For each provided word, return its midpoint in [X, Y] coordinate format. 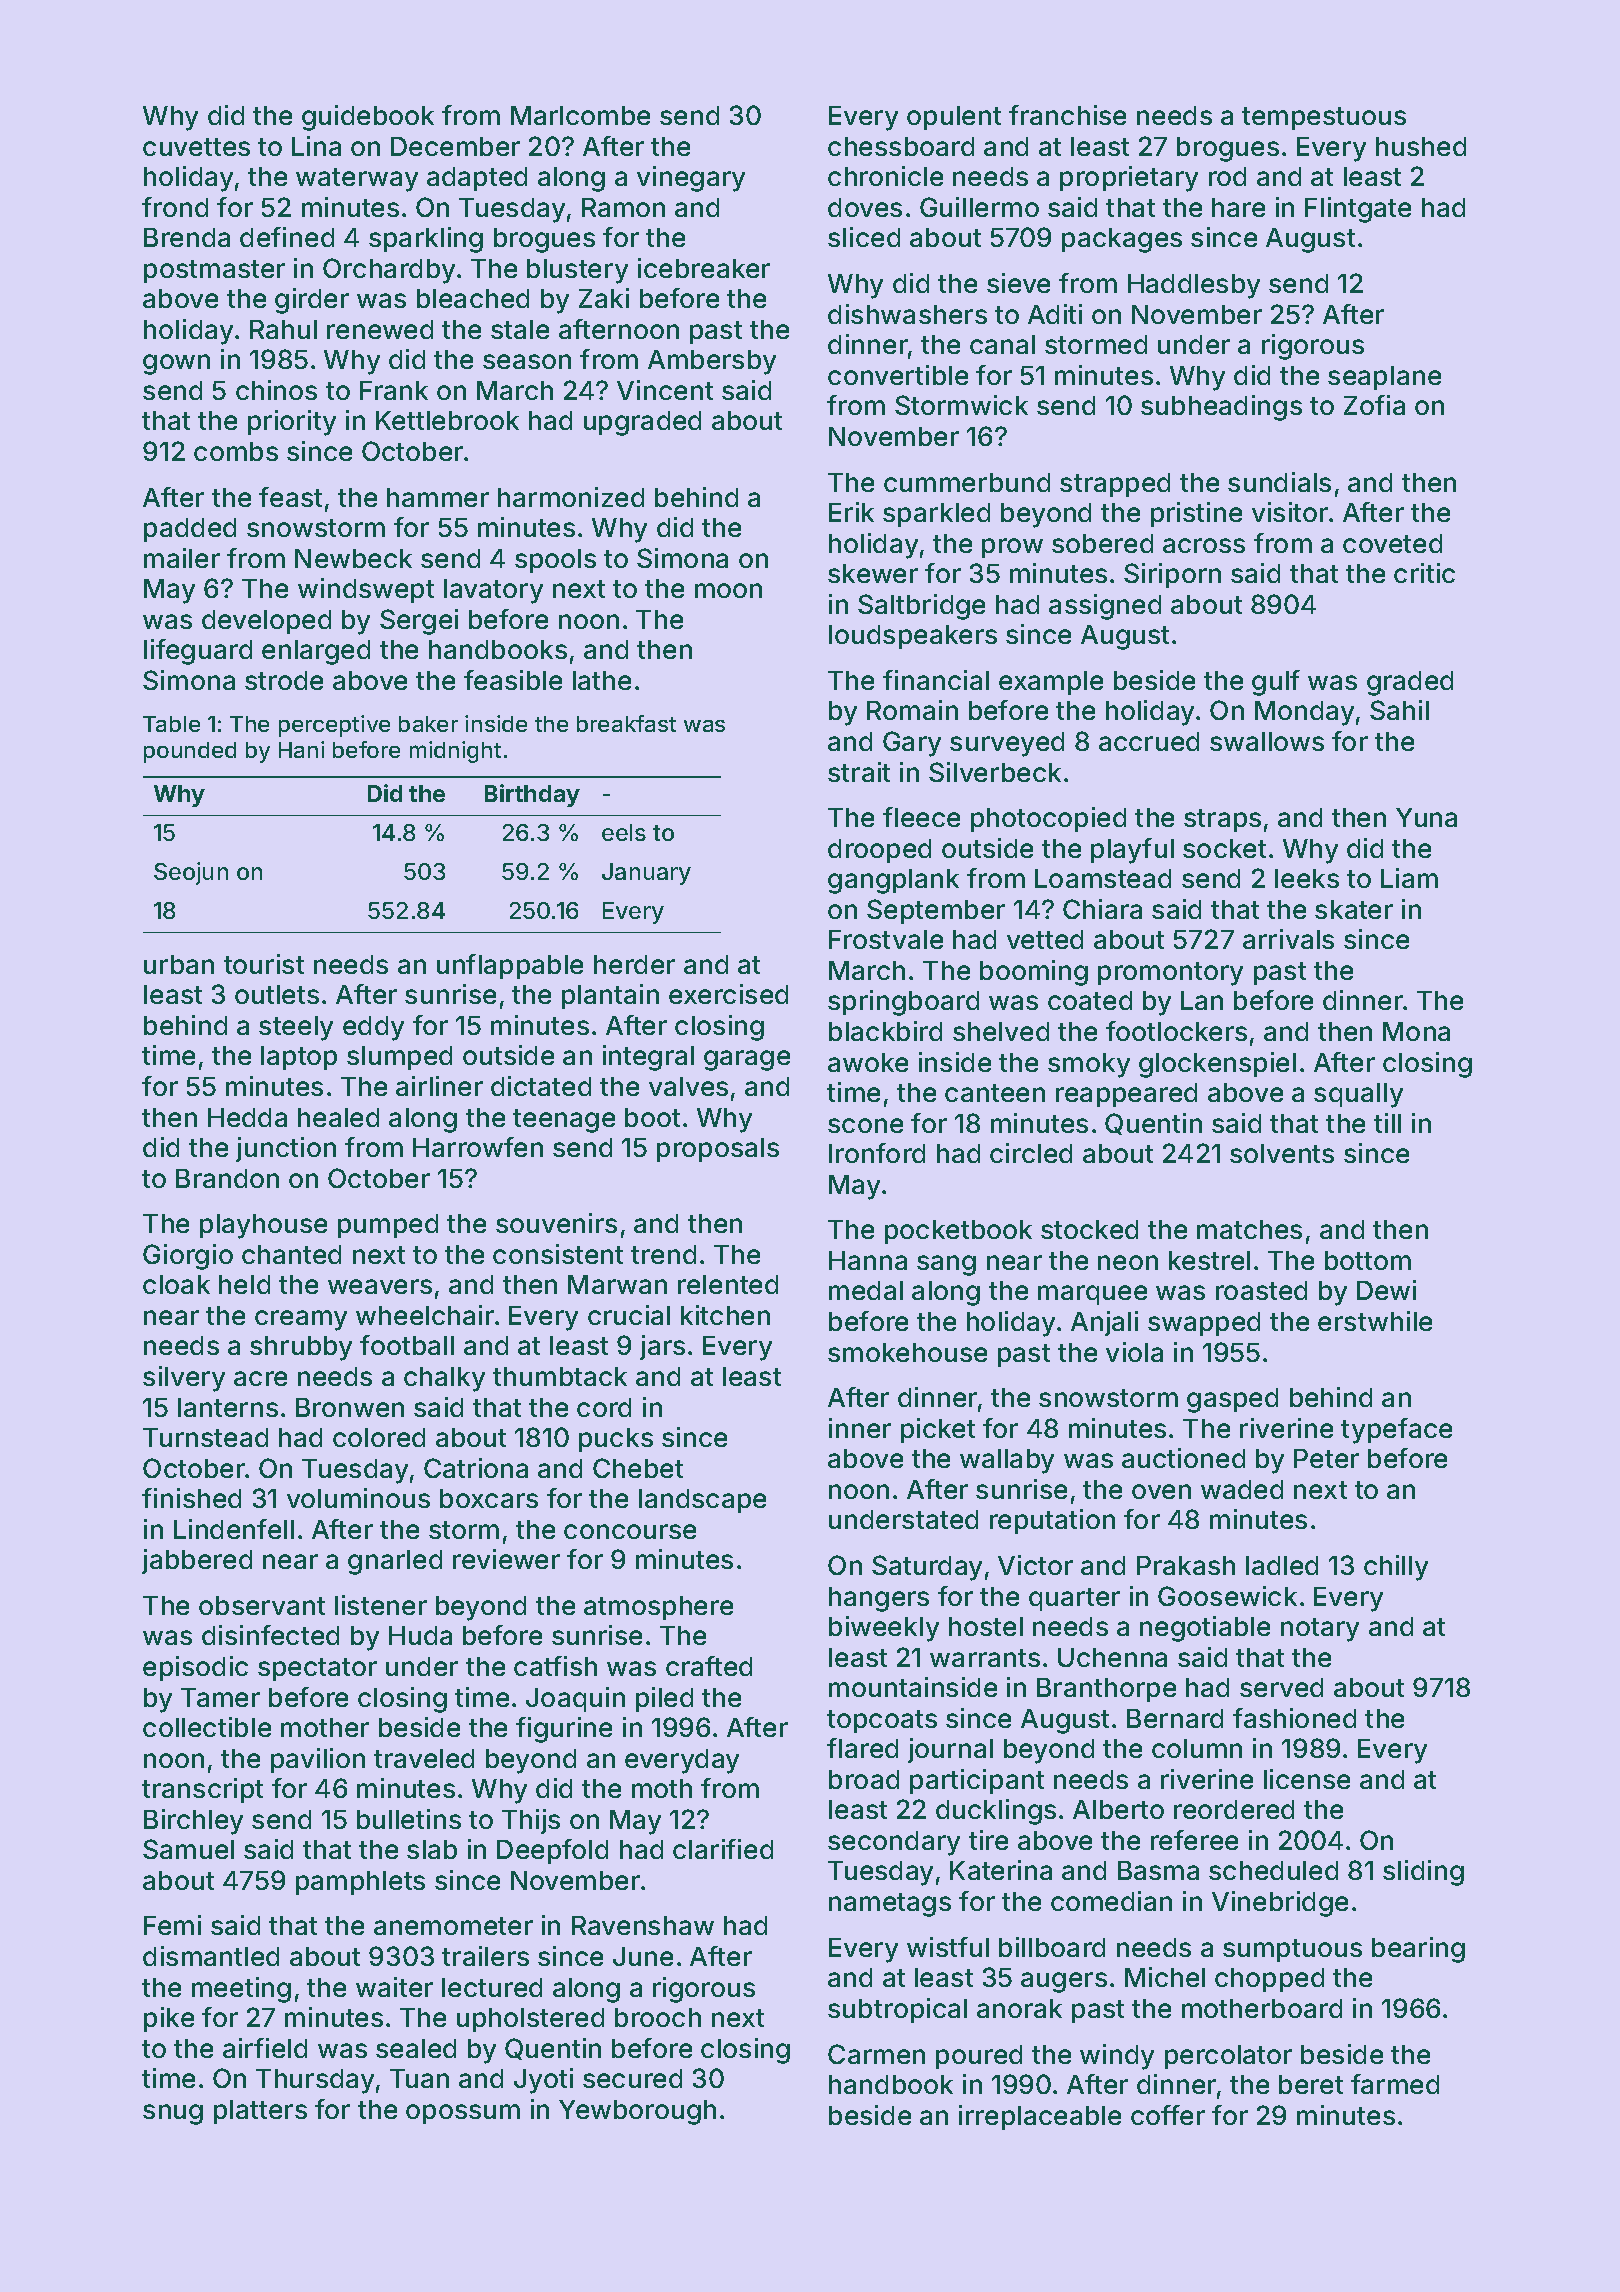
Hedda [247, 1117]
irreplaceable [1040, 2117]
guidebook [368, 118]
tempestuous [1324, 118]
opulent [954, 118]
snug [173, 2114]
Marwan [617, 1284]
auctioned [1183, 1458]
